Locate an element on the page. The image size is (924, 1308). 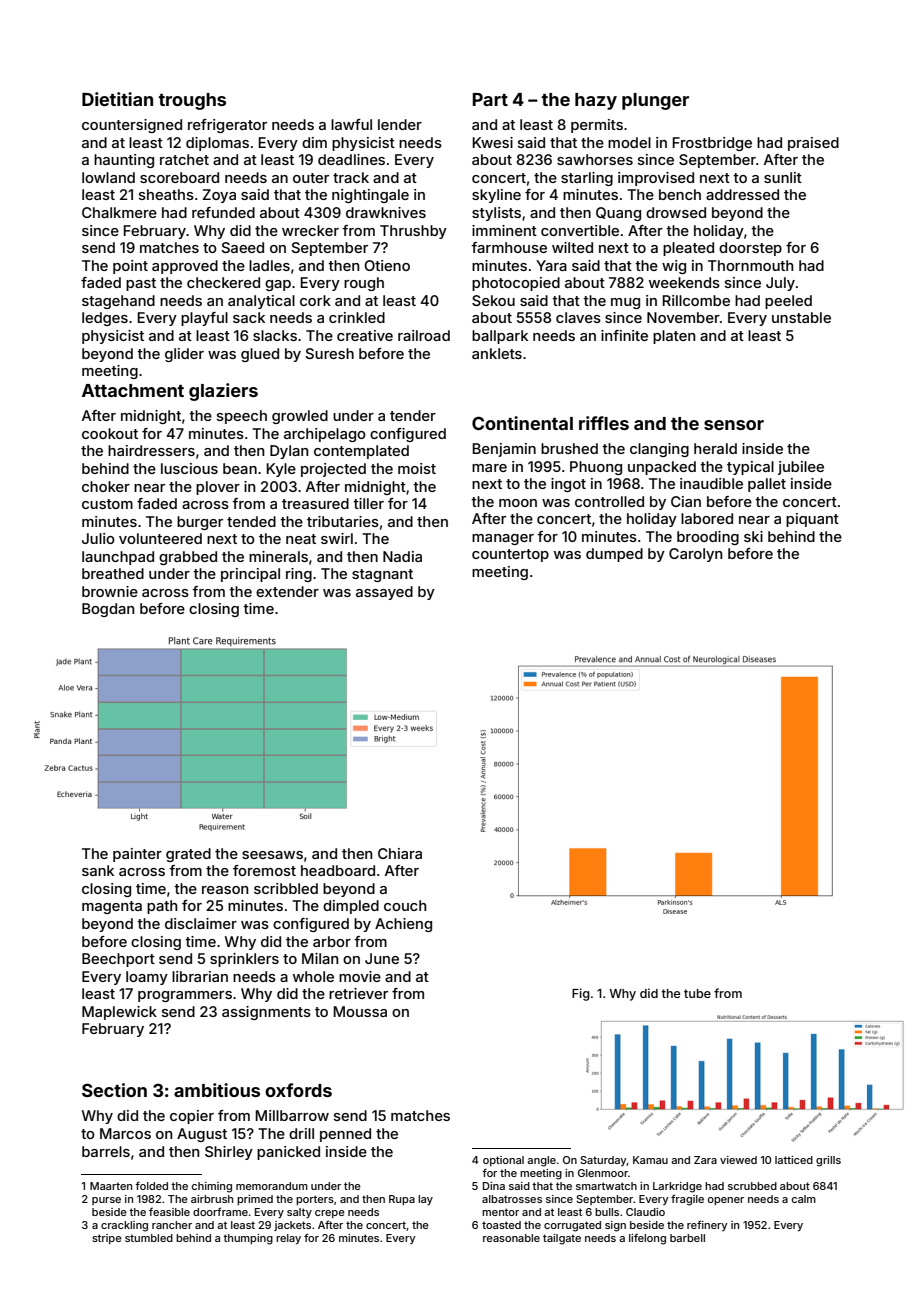
Dietitian is located at coordinates (117, 99).
